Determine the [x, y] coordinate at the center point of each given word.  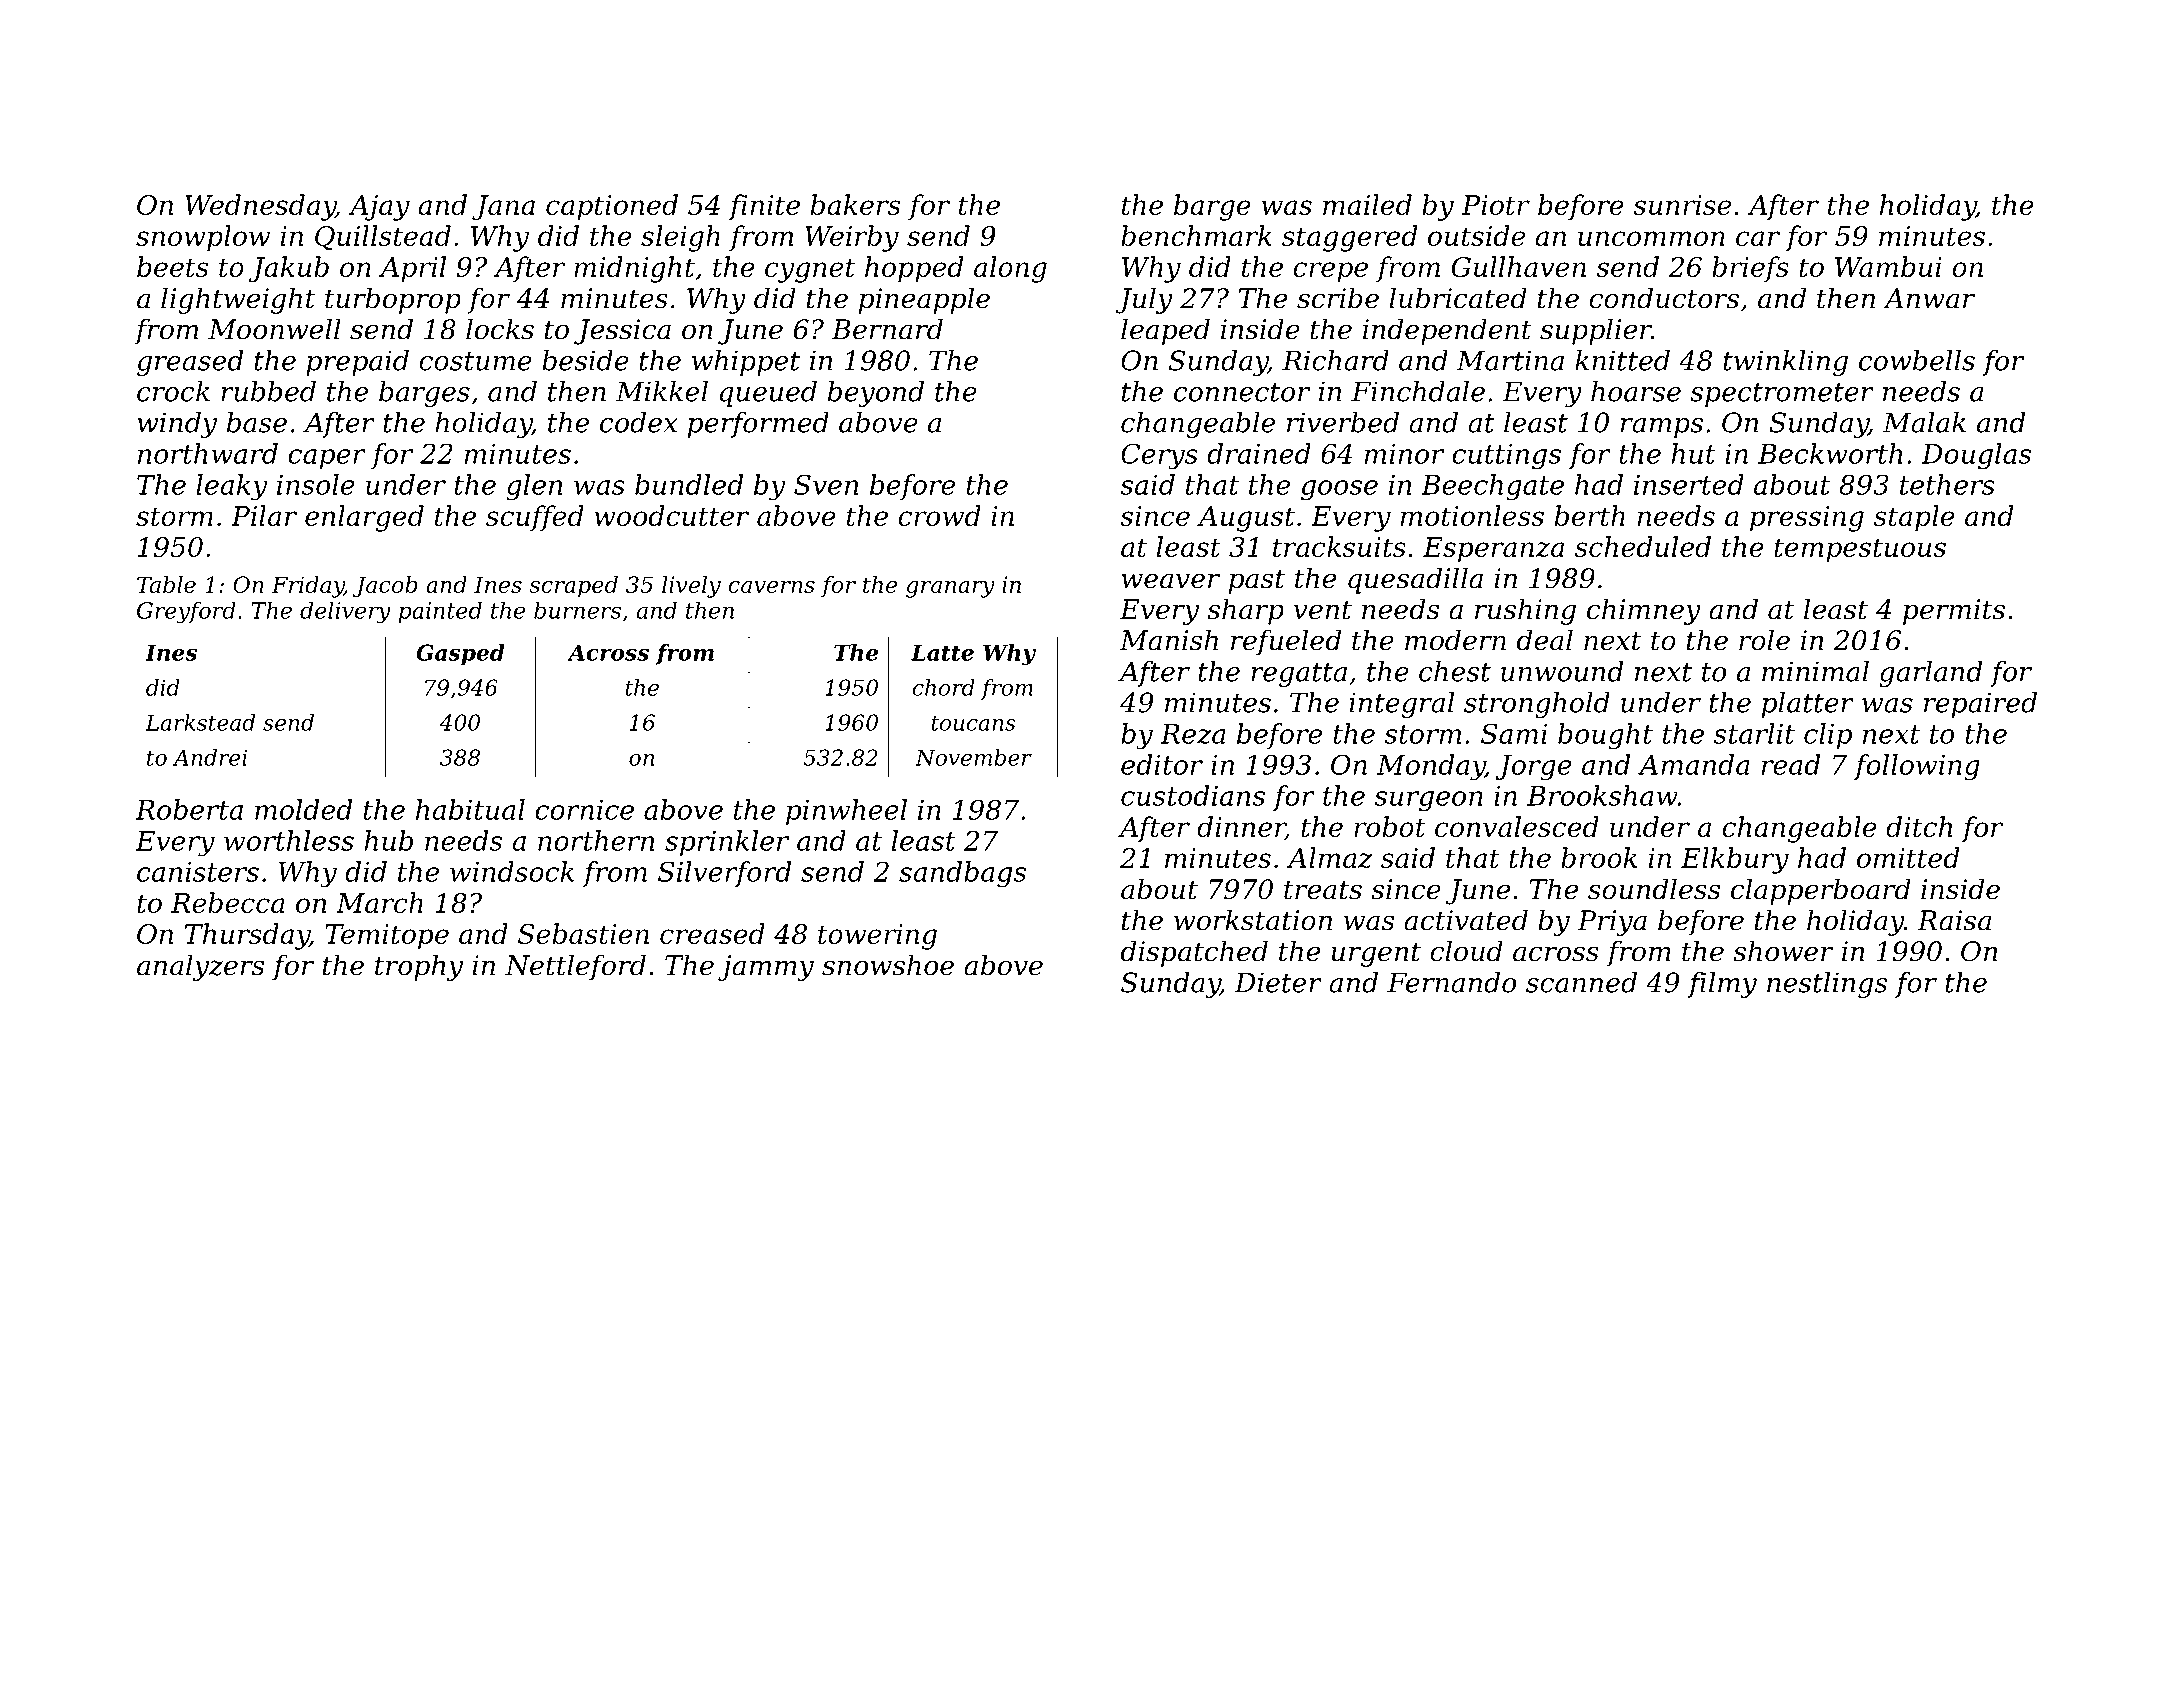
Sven [826, 484]
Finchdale [1418, 391]
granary [950, 589]
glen [534, 487]
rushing [1525, 611]
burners [577, 610]
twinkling [1785, 363]
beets [172, 266]
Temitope [387, 937]
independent [1447, 331]
